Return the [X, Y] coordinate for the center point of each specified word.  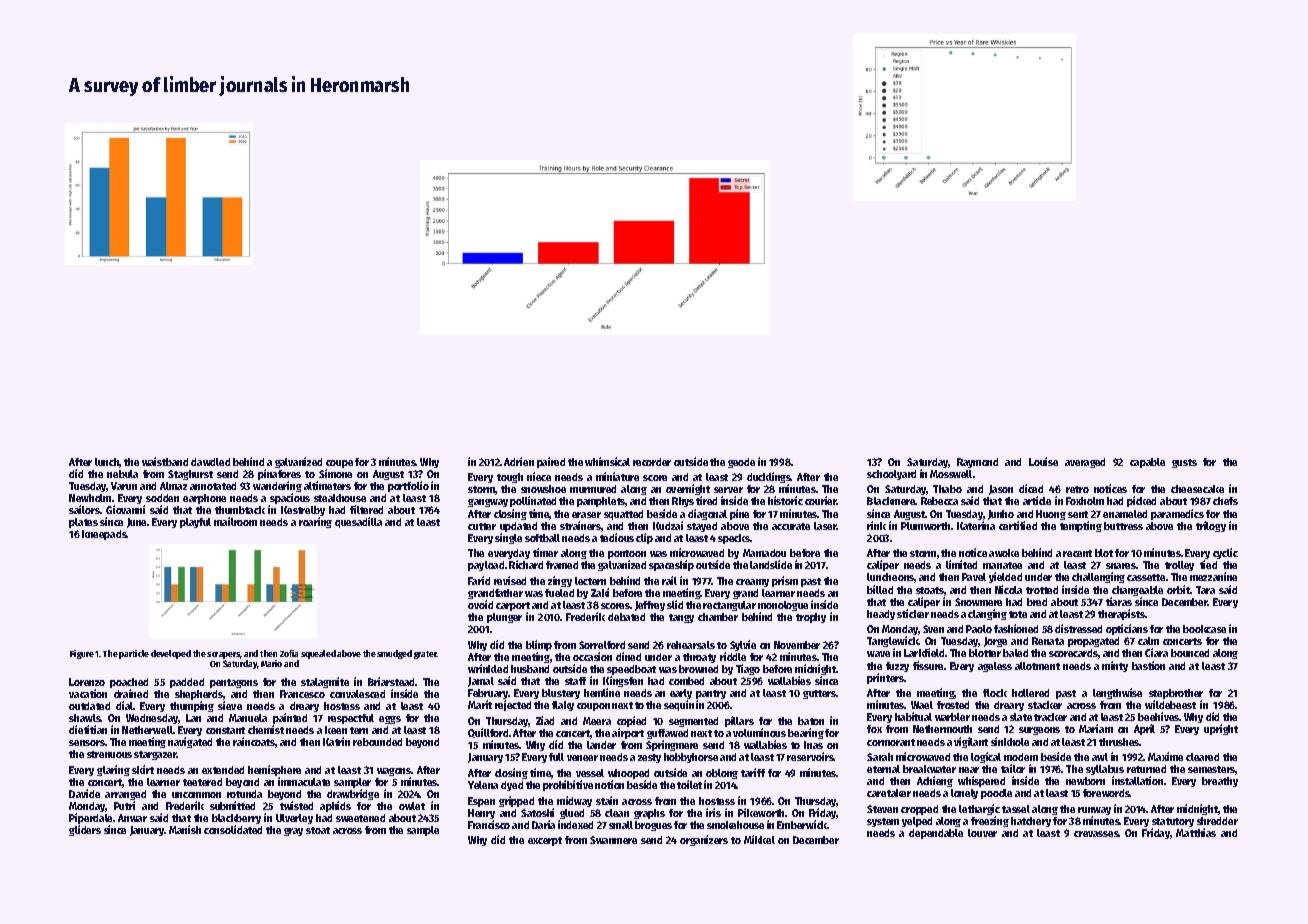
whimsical [607, 461]
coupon [593, 707]
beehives [1159, 716]
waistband [165, 461]
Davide [84, 793]
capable [1147, 463]
